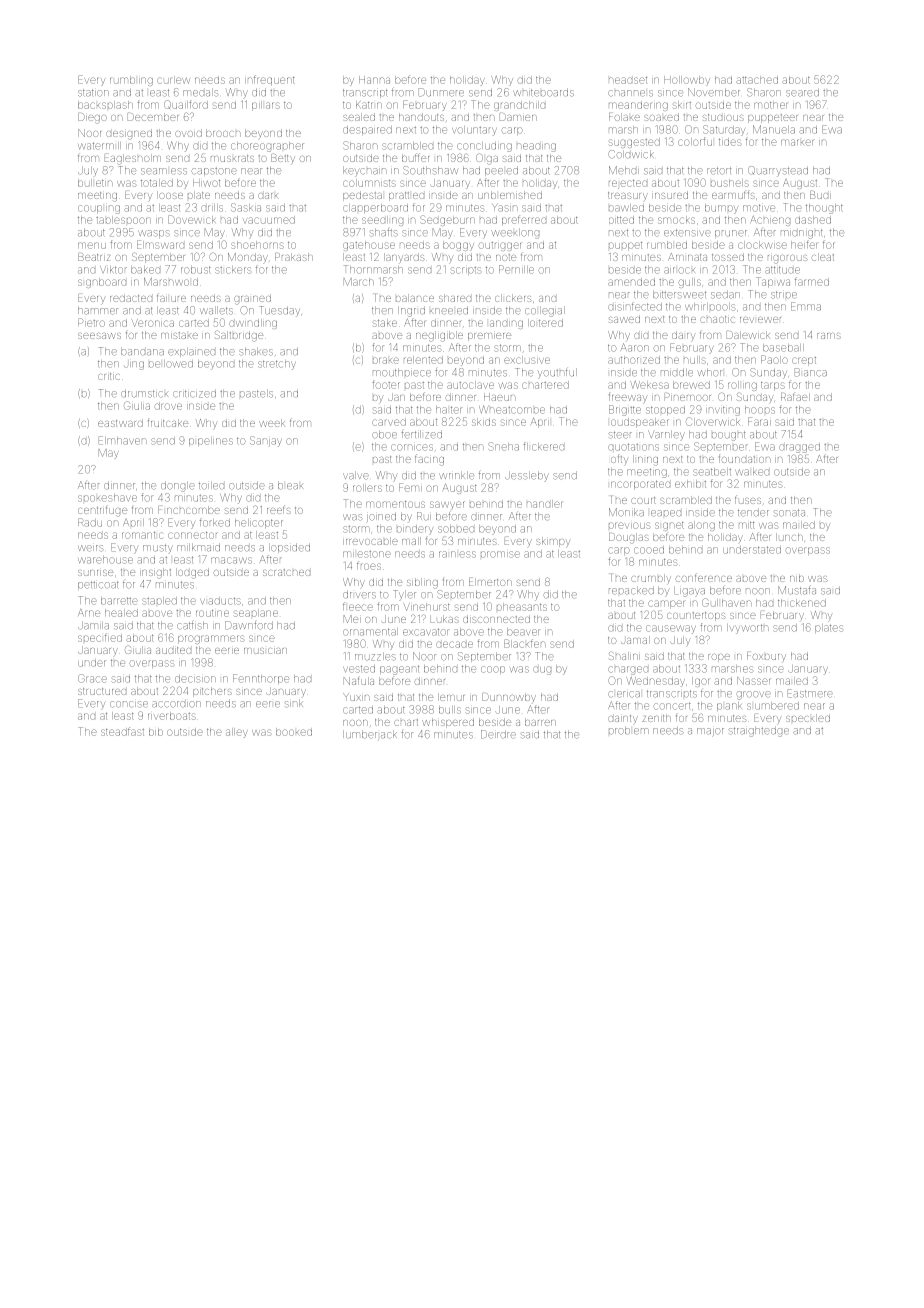 Image resolution: width=924 pixels, height=1308 pixels. Describe the element at coordinates (456, 529) in the screenshot. I see `sobbed` at that location.
